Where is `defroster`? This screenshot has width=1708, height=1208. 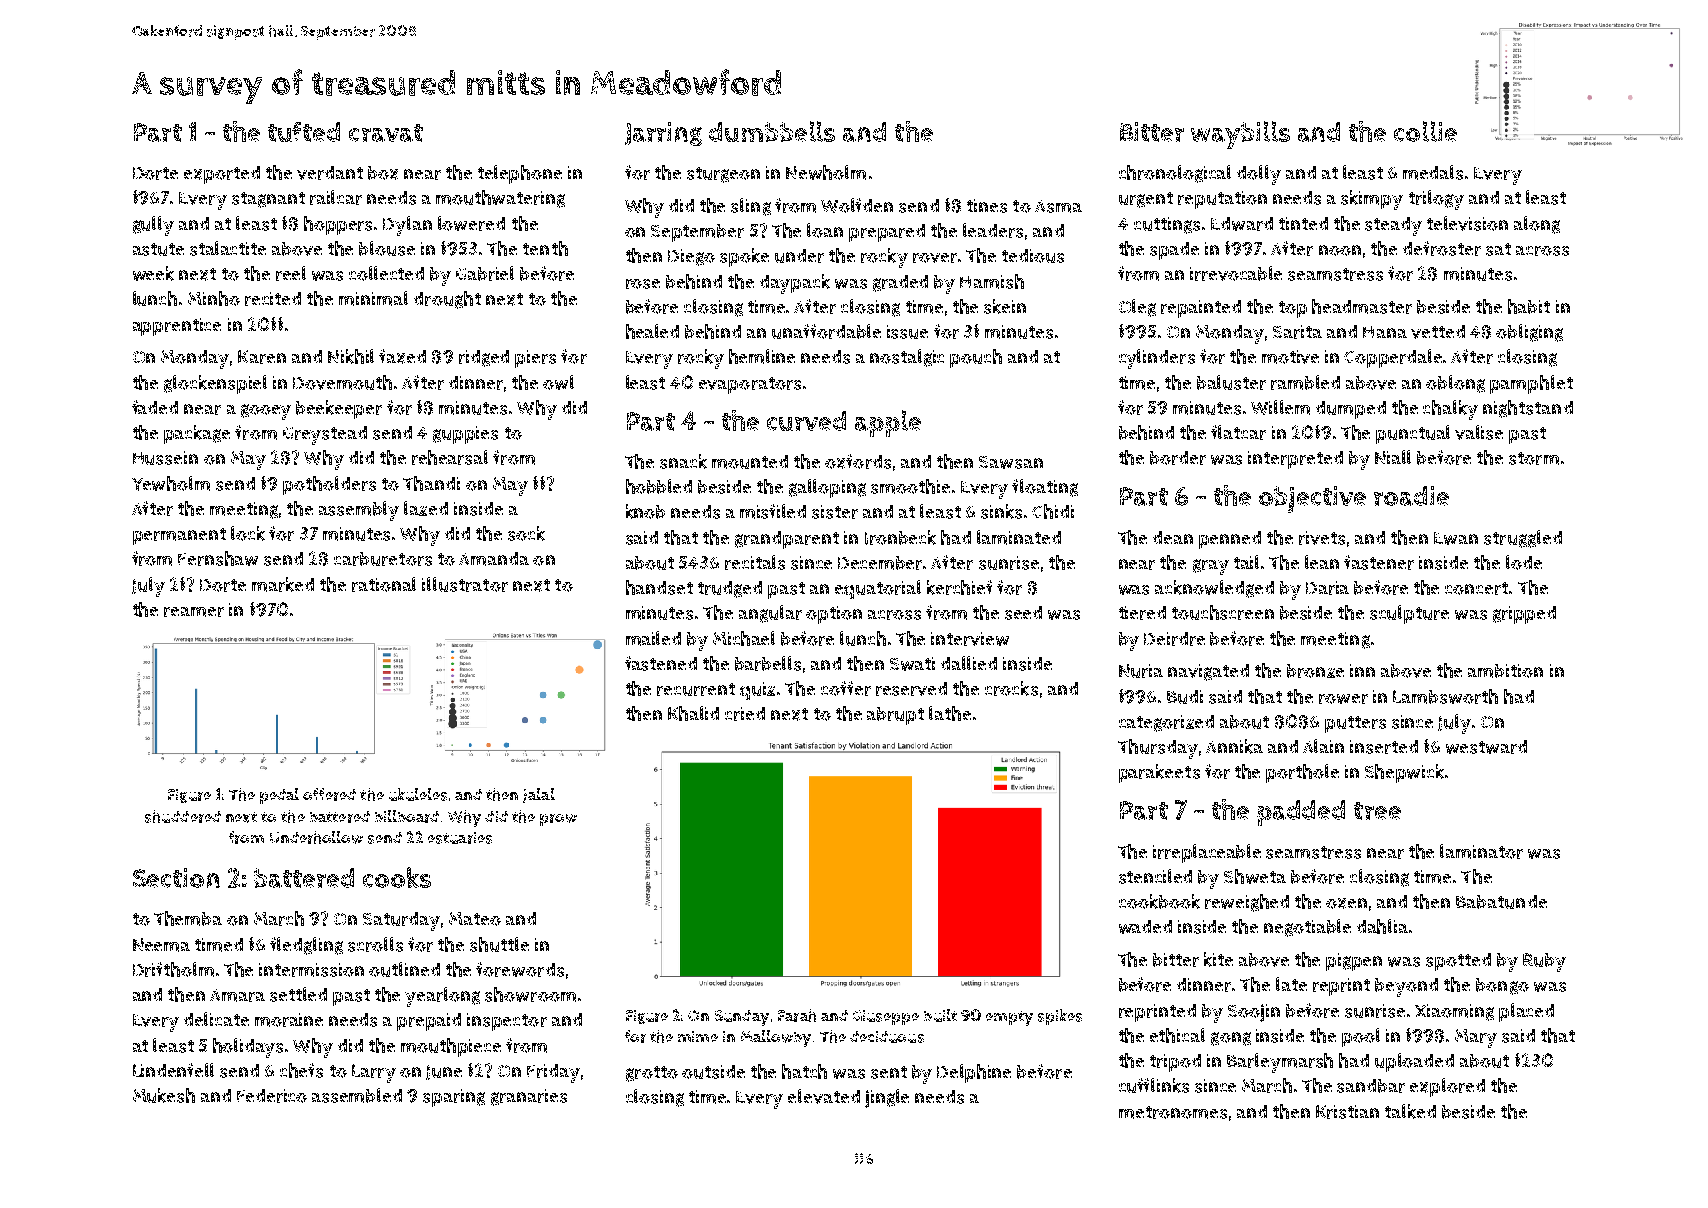
defroster is located at coordinates (1442, 248).
